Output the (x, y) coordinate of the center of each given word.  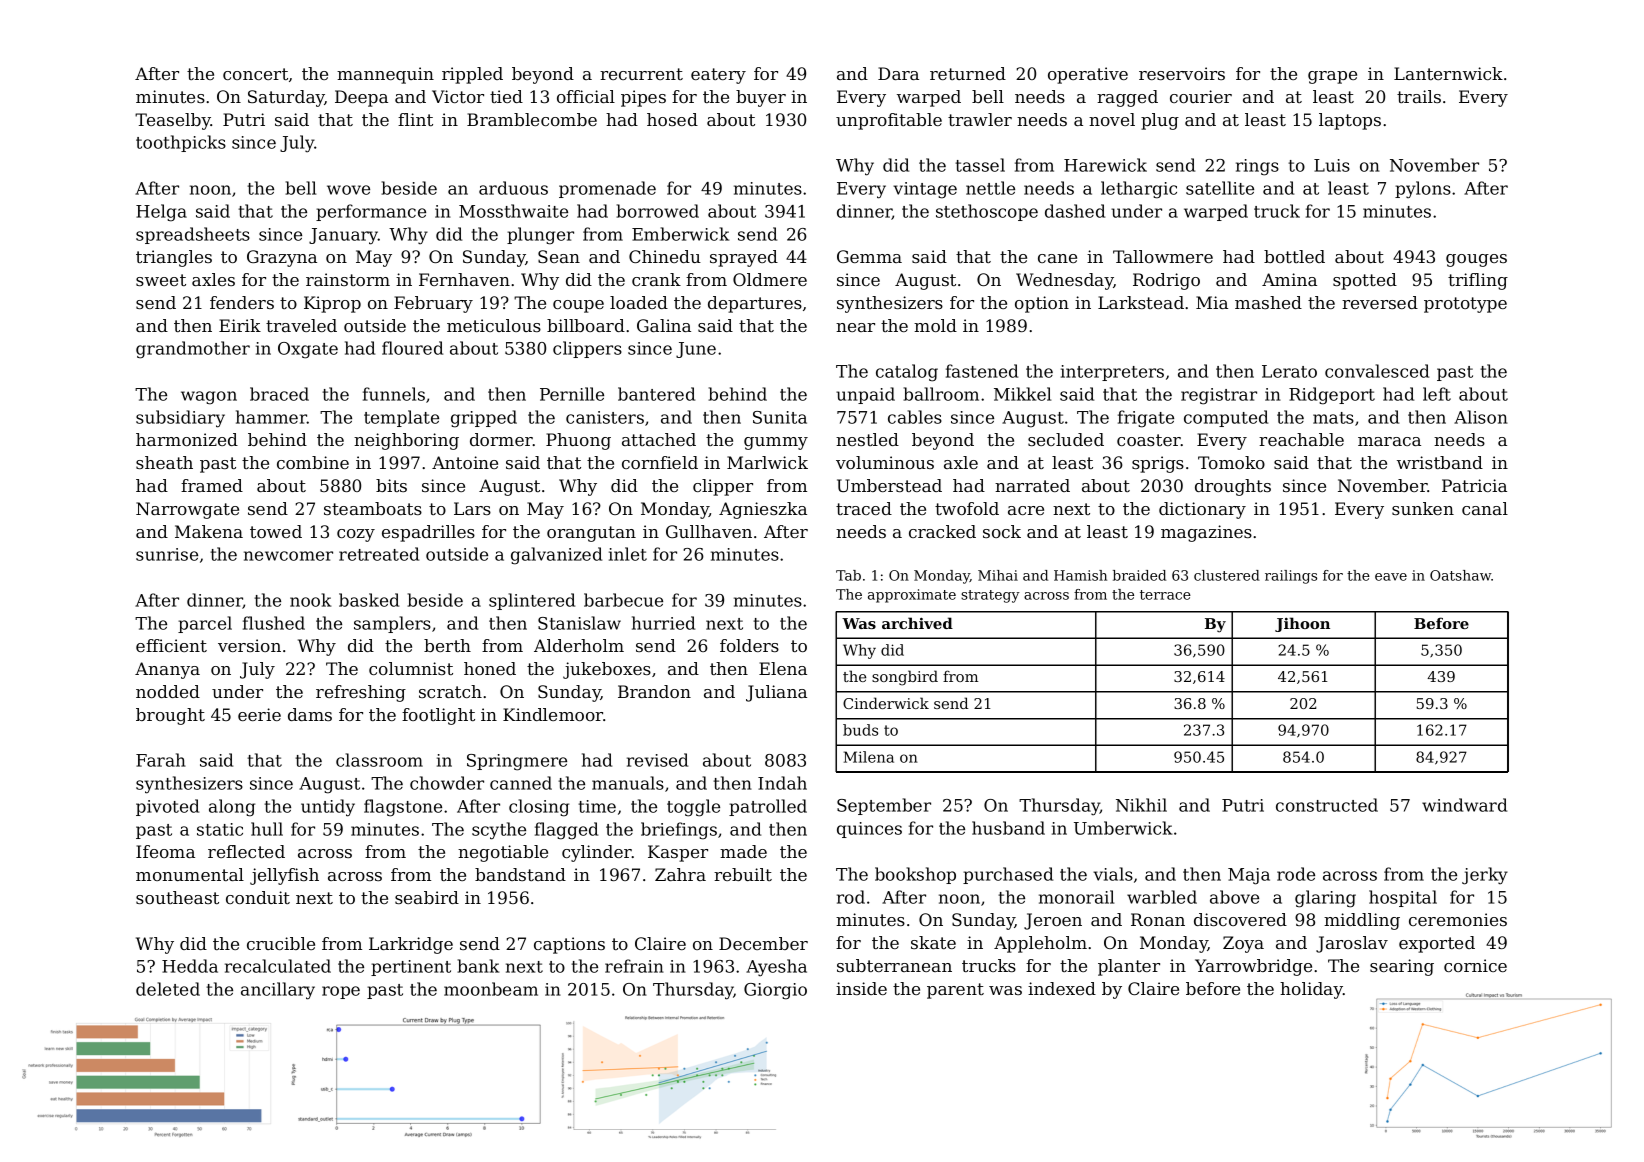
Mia (1212, 302)
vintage (925, 190)
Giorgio (775, 991)
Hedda (190, 966)
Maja (1249, 876)
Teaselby (173, 121)
